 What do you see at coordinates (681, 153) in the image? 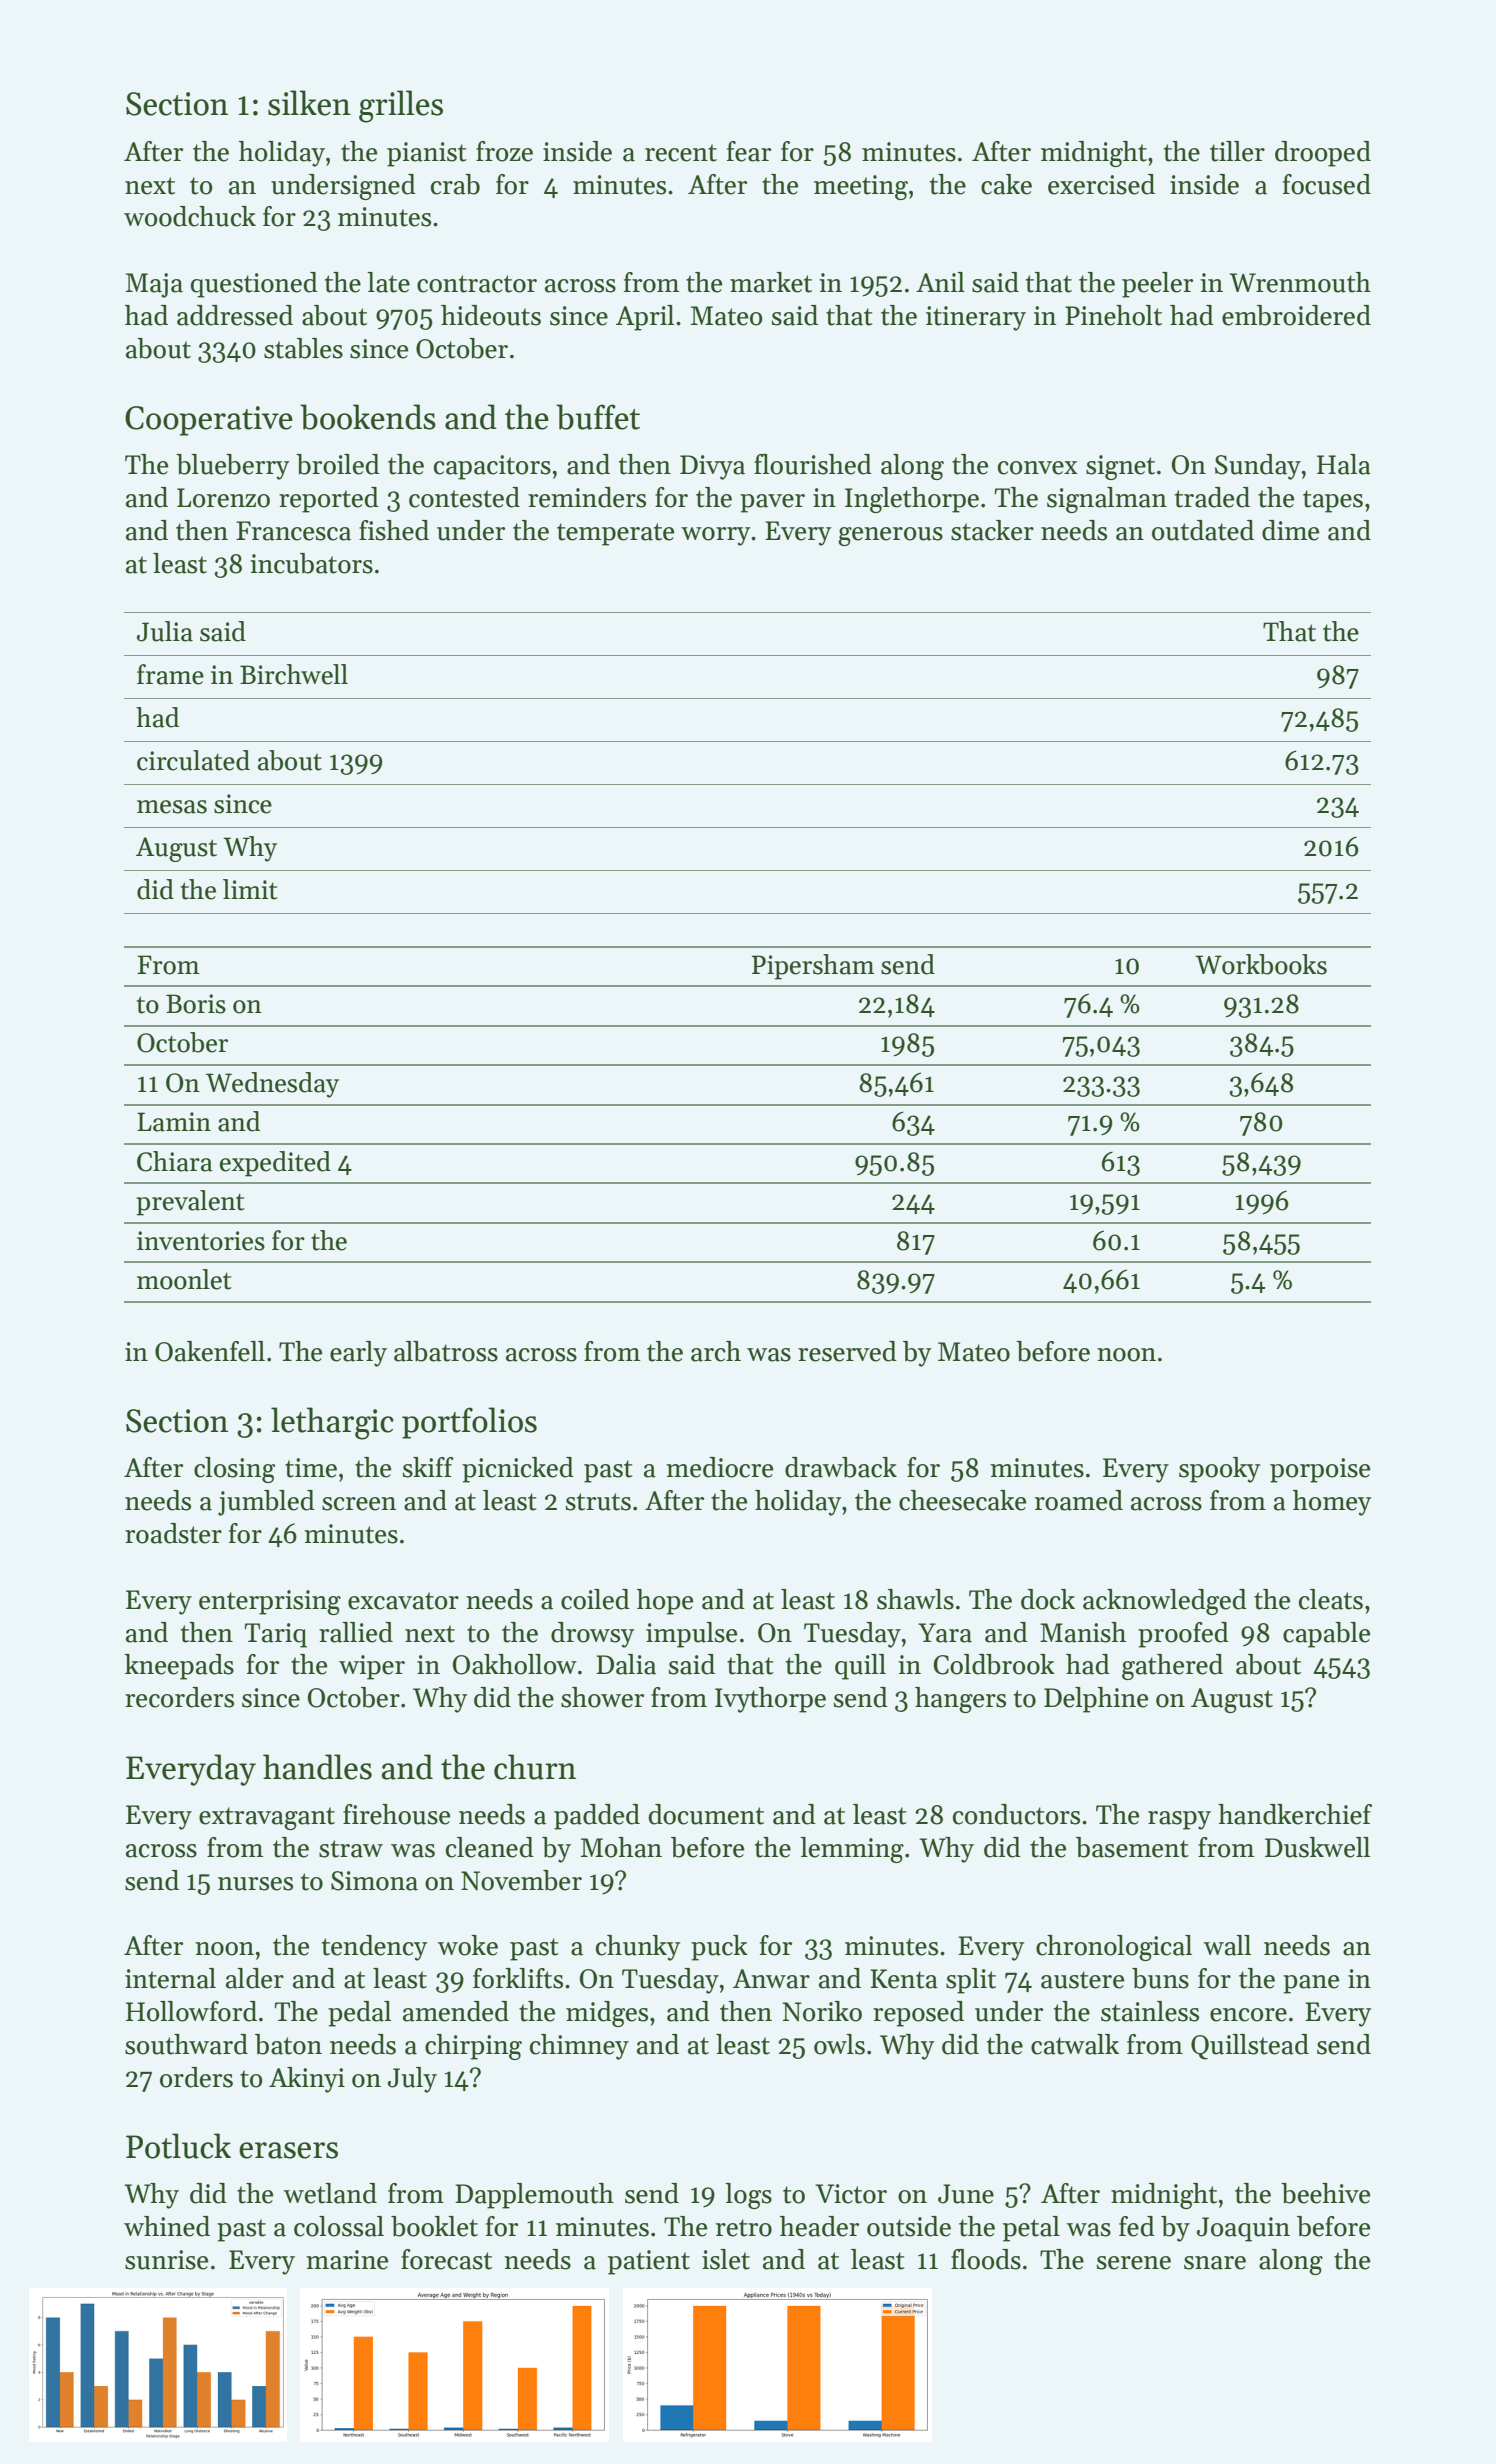
I see `recent` at bounding box center [681, 153].
